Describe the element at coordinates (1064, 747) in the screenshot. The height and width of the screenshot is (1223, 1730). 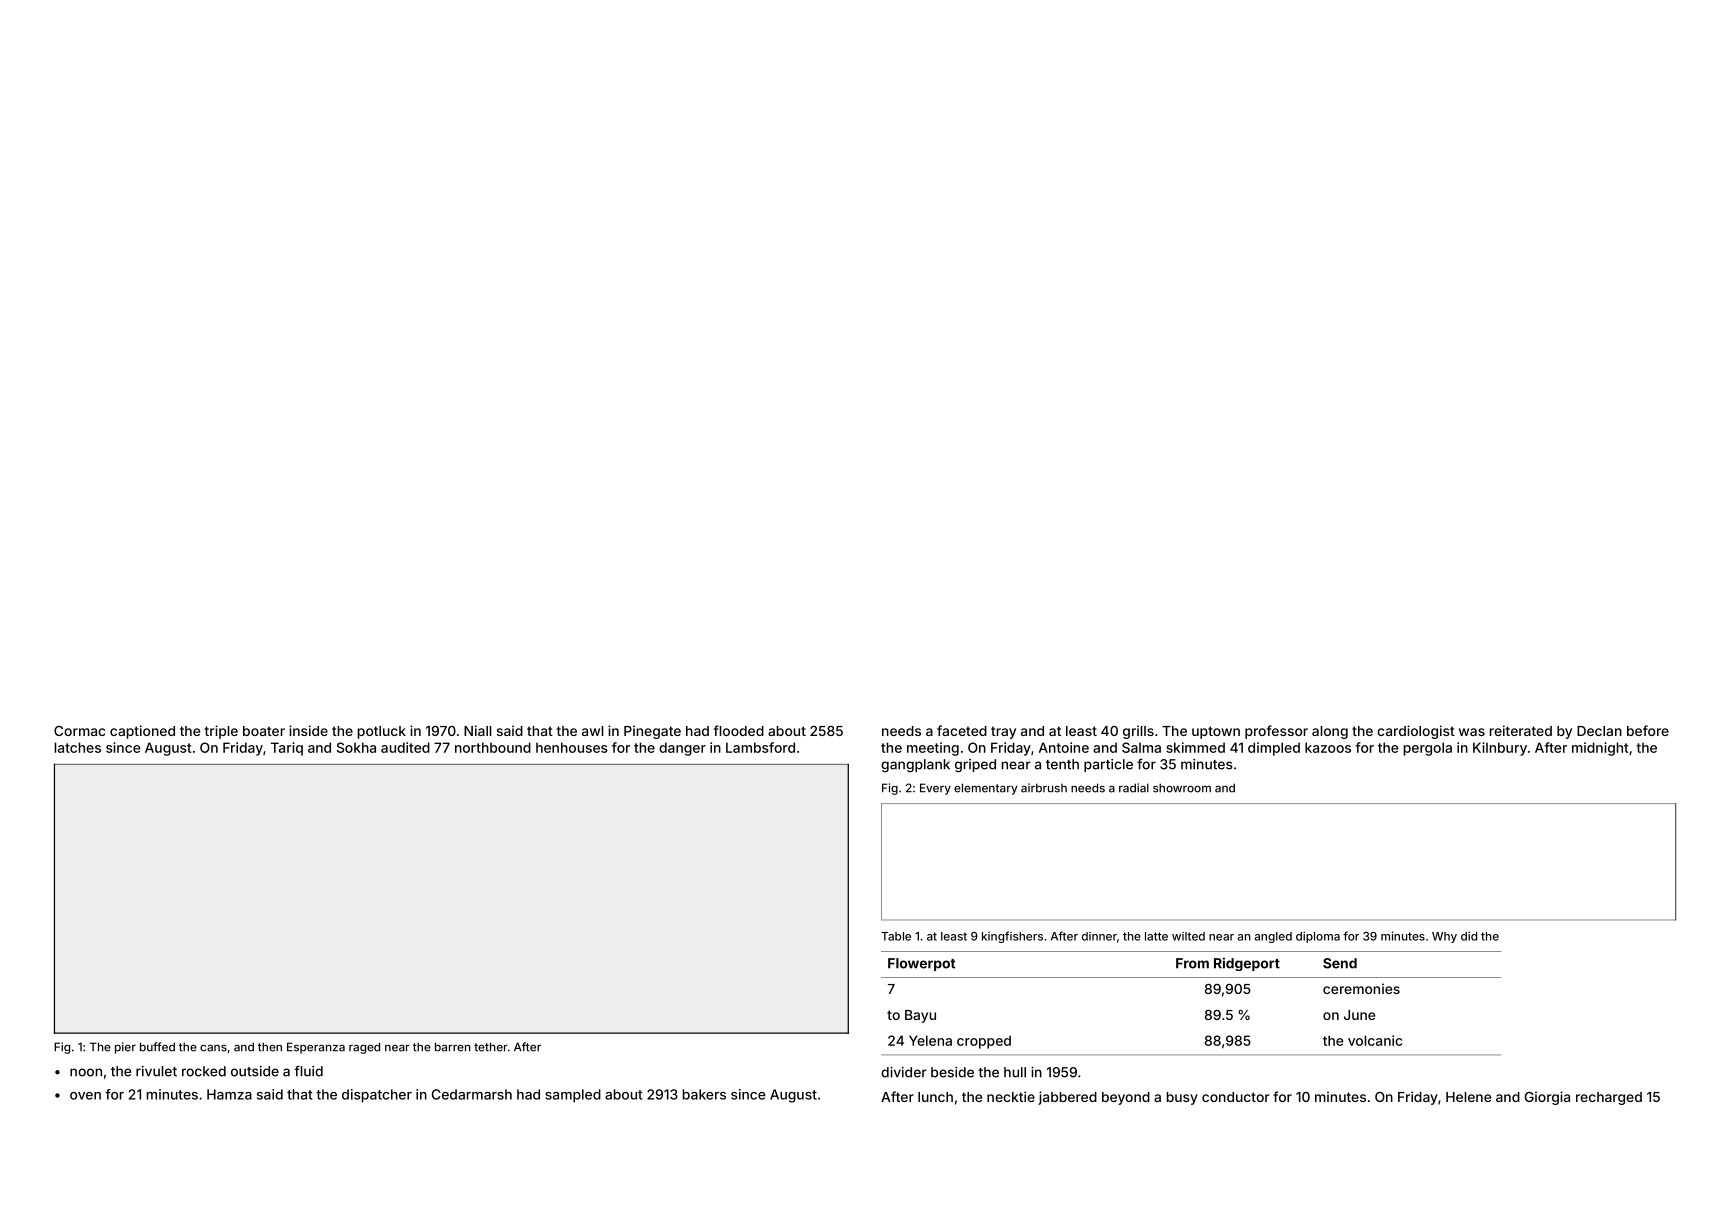
I see `Antoine` at that location.
